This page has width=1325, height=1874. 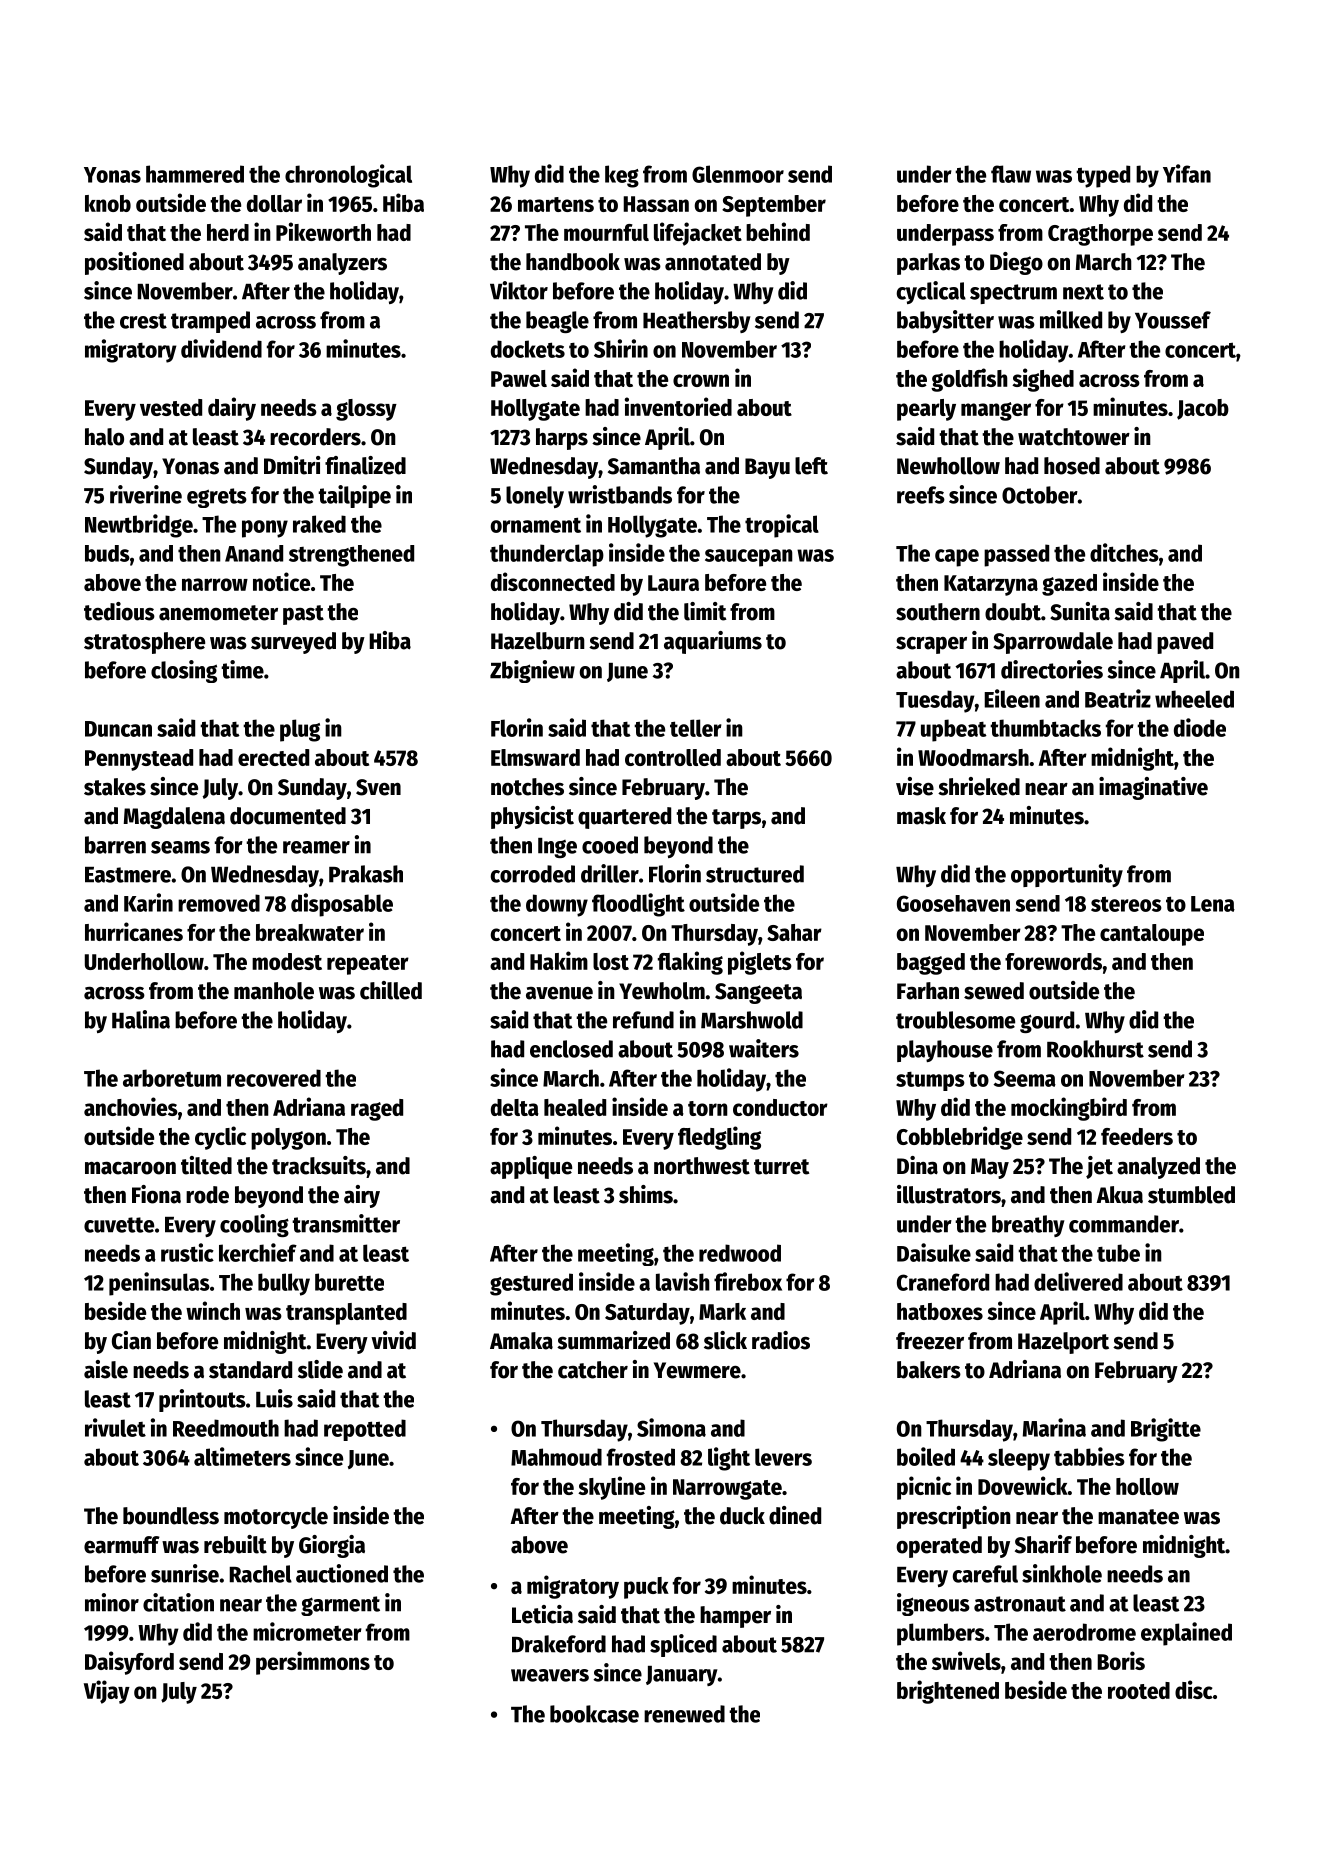 I want to click on paved, so click(x=1185, y=643).
